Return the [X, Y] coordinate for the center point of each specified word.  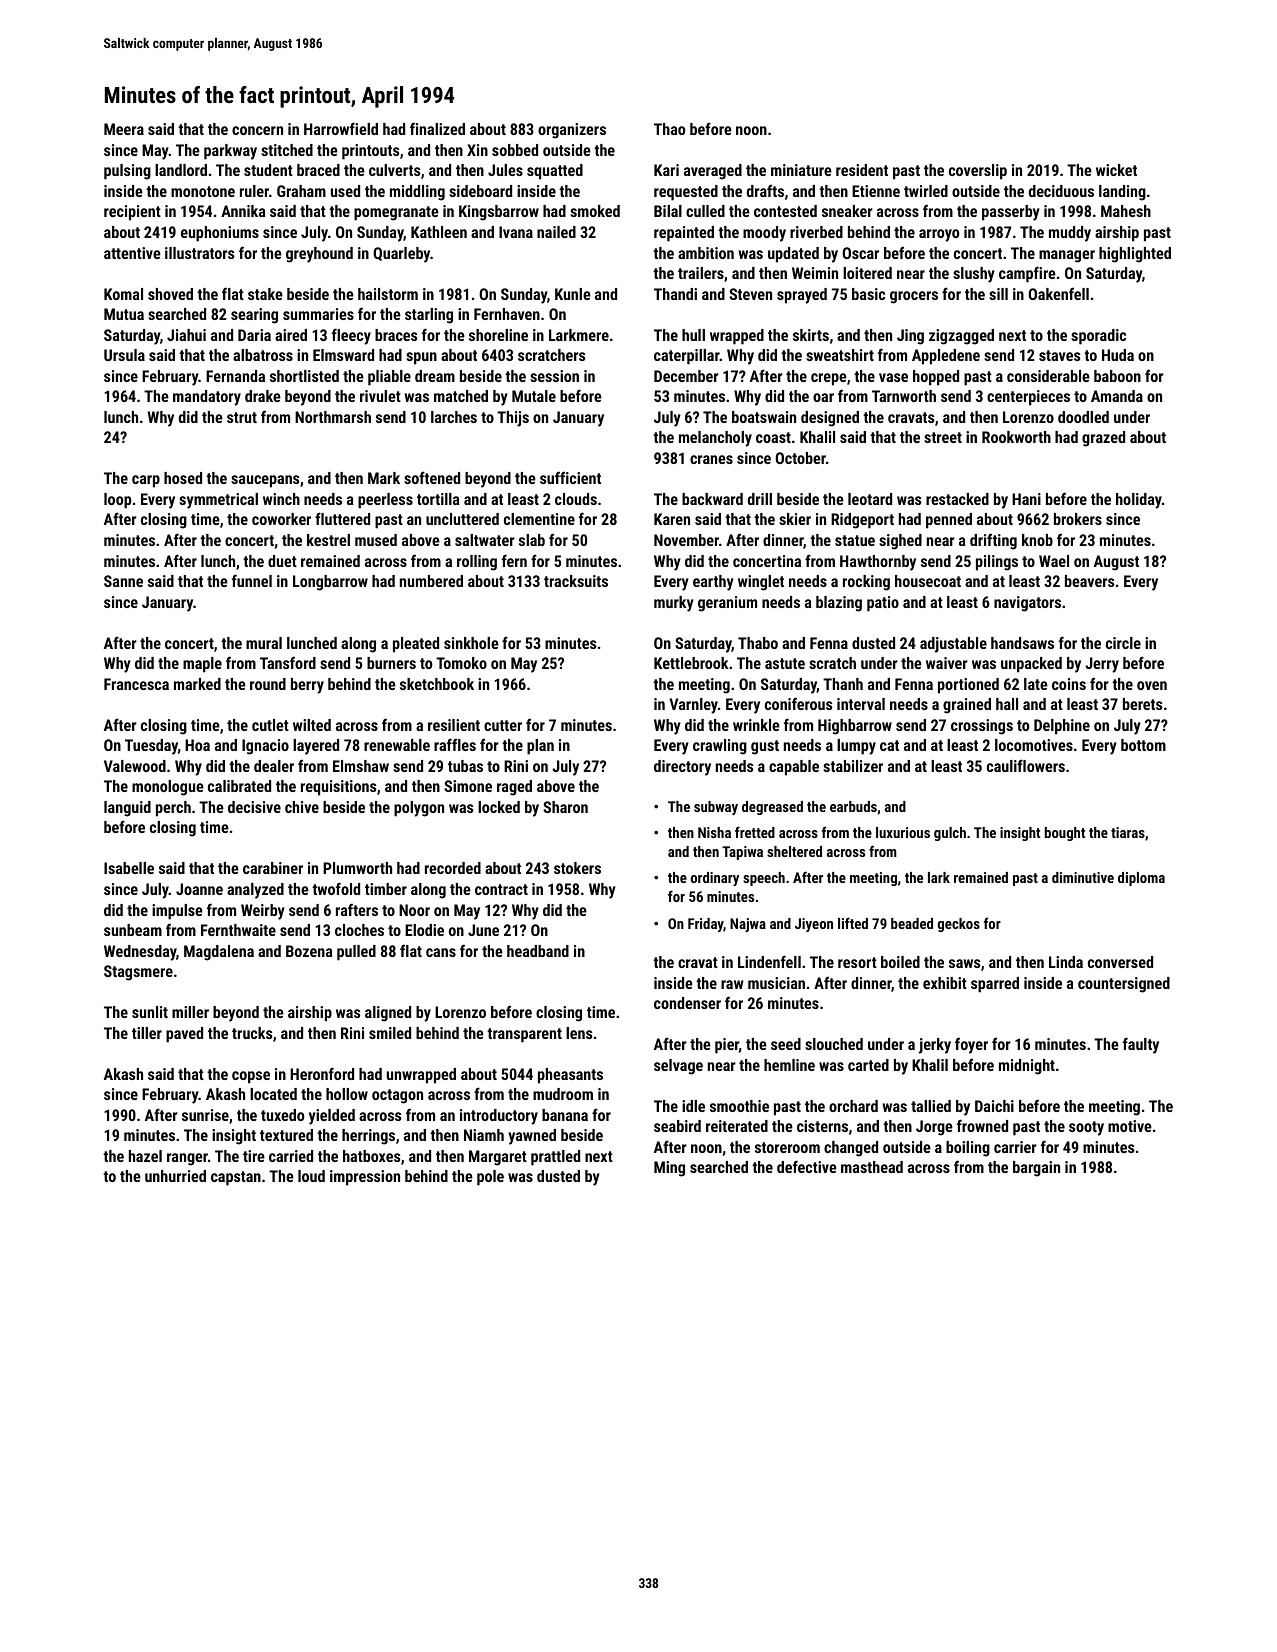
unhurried [175, 1176]
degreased [772, 808]
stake [265, 294]
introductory [499, 1117]
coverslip [978, 172]
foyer [971, 1045]
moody [764, 234]
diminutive [1083, 877]
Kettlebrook [691, 663]
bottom [1143, 745]
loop [117, 501]
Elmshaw [361, 766]
